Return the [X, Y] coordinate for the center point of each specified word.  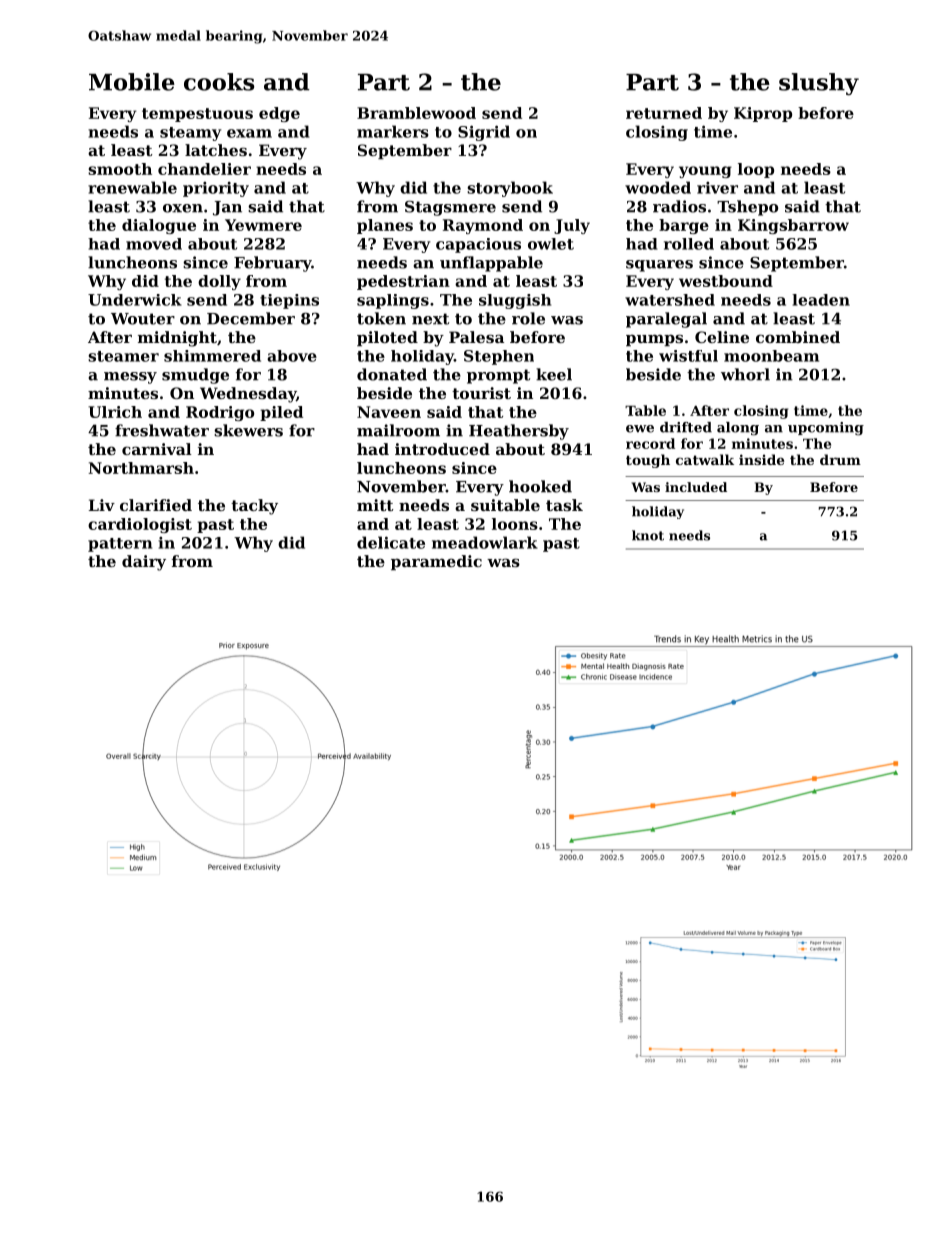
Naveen [389, 412]
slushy [819, 84]
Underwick [135, 300]
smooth [120, 169]
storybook [510, 189]
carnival [157, 449]
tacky [254, 507]
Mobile [132, 82]
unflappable [491, 264]
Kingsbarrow [793, 226]
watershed [670, 300]
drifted [686, 427]
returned [664, 113]
